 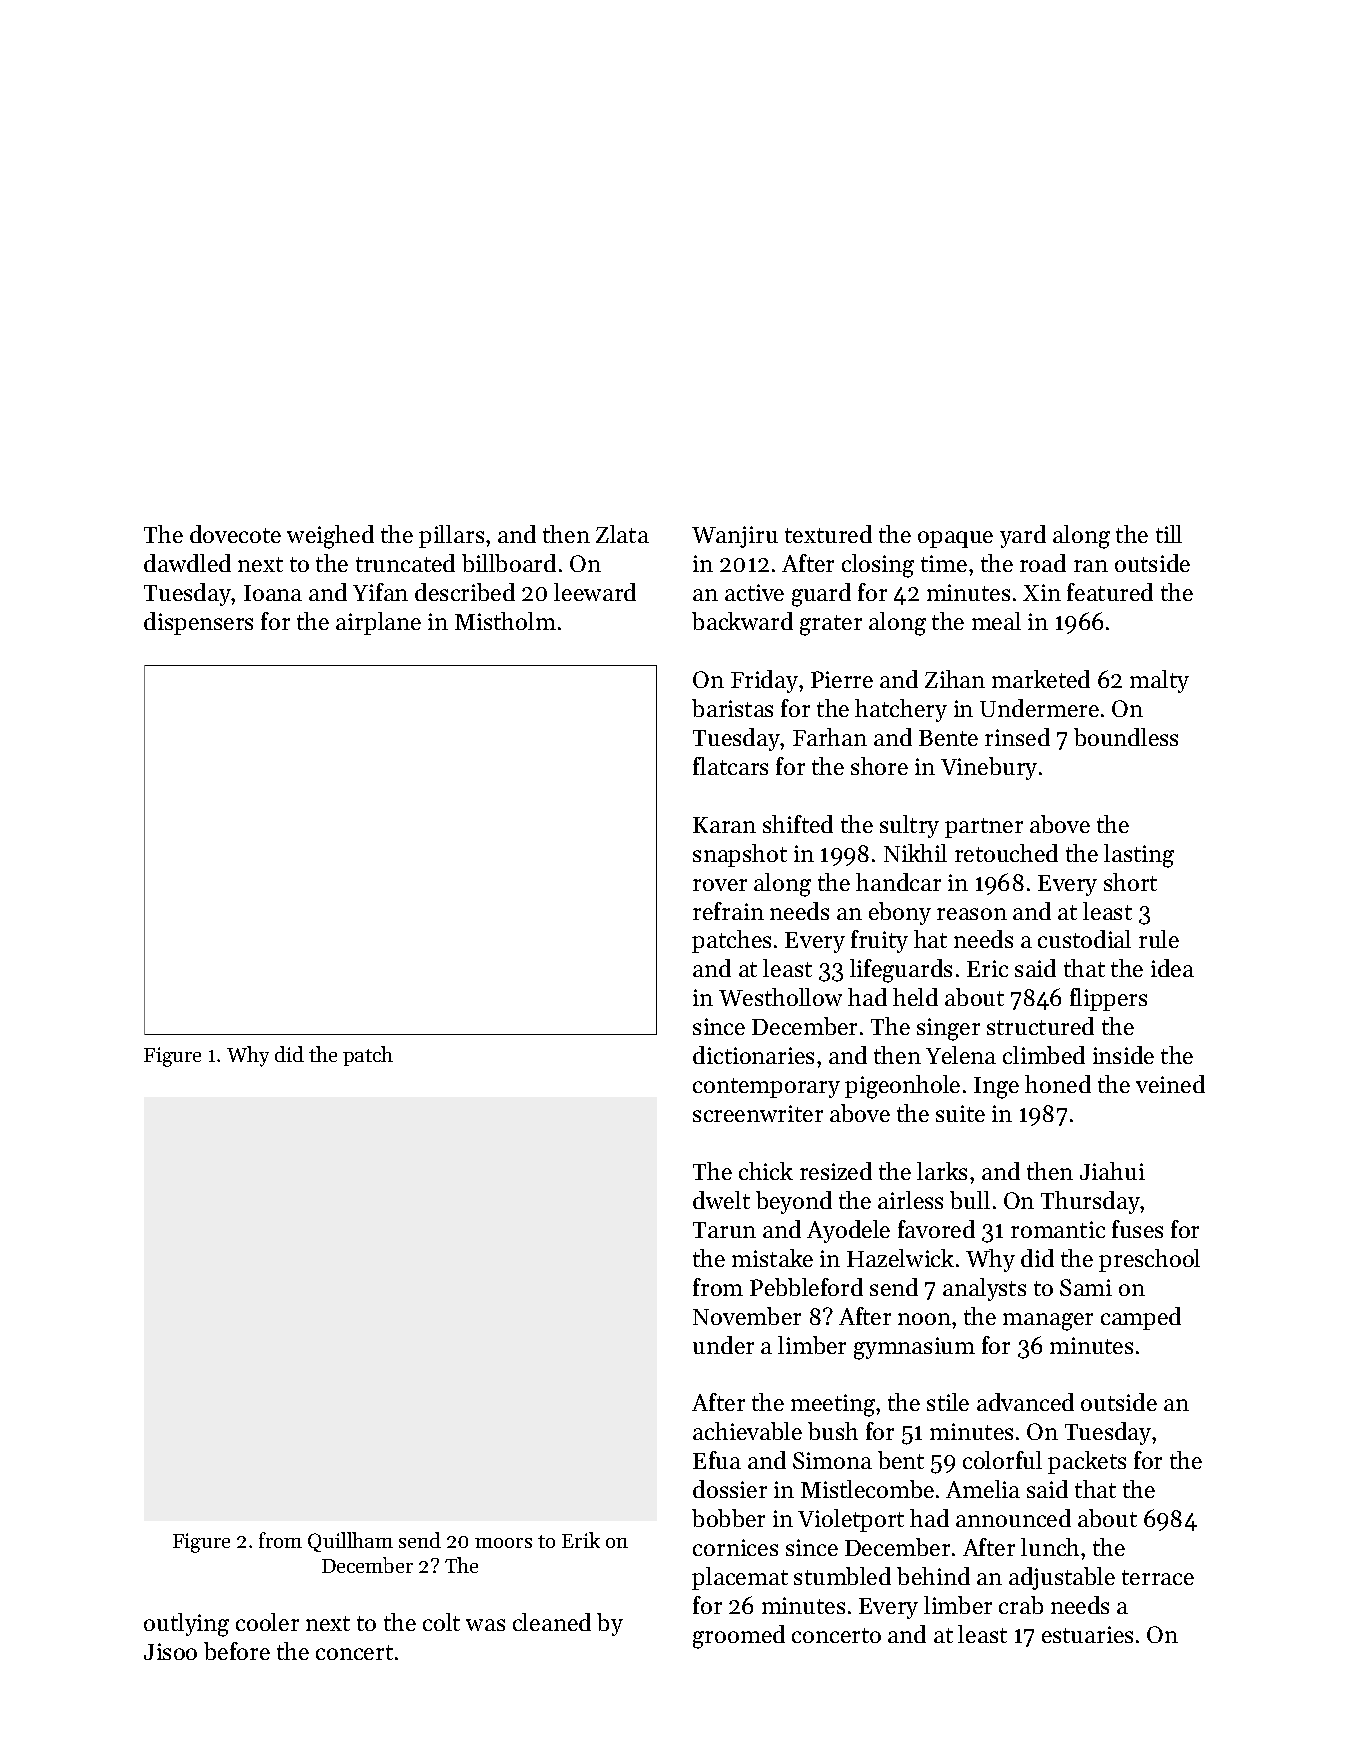 I want to click on Jisoo, so click(x=170, y=1651).
